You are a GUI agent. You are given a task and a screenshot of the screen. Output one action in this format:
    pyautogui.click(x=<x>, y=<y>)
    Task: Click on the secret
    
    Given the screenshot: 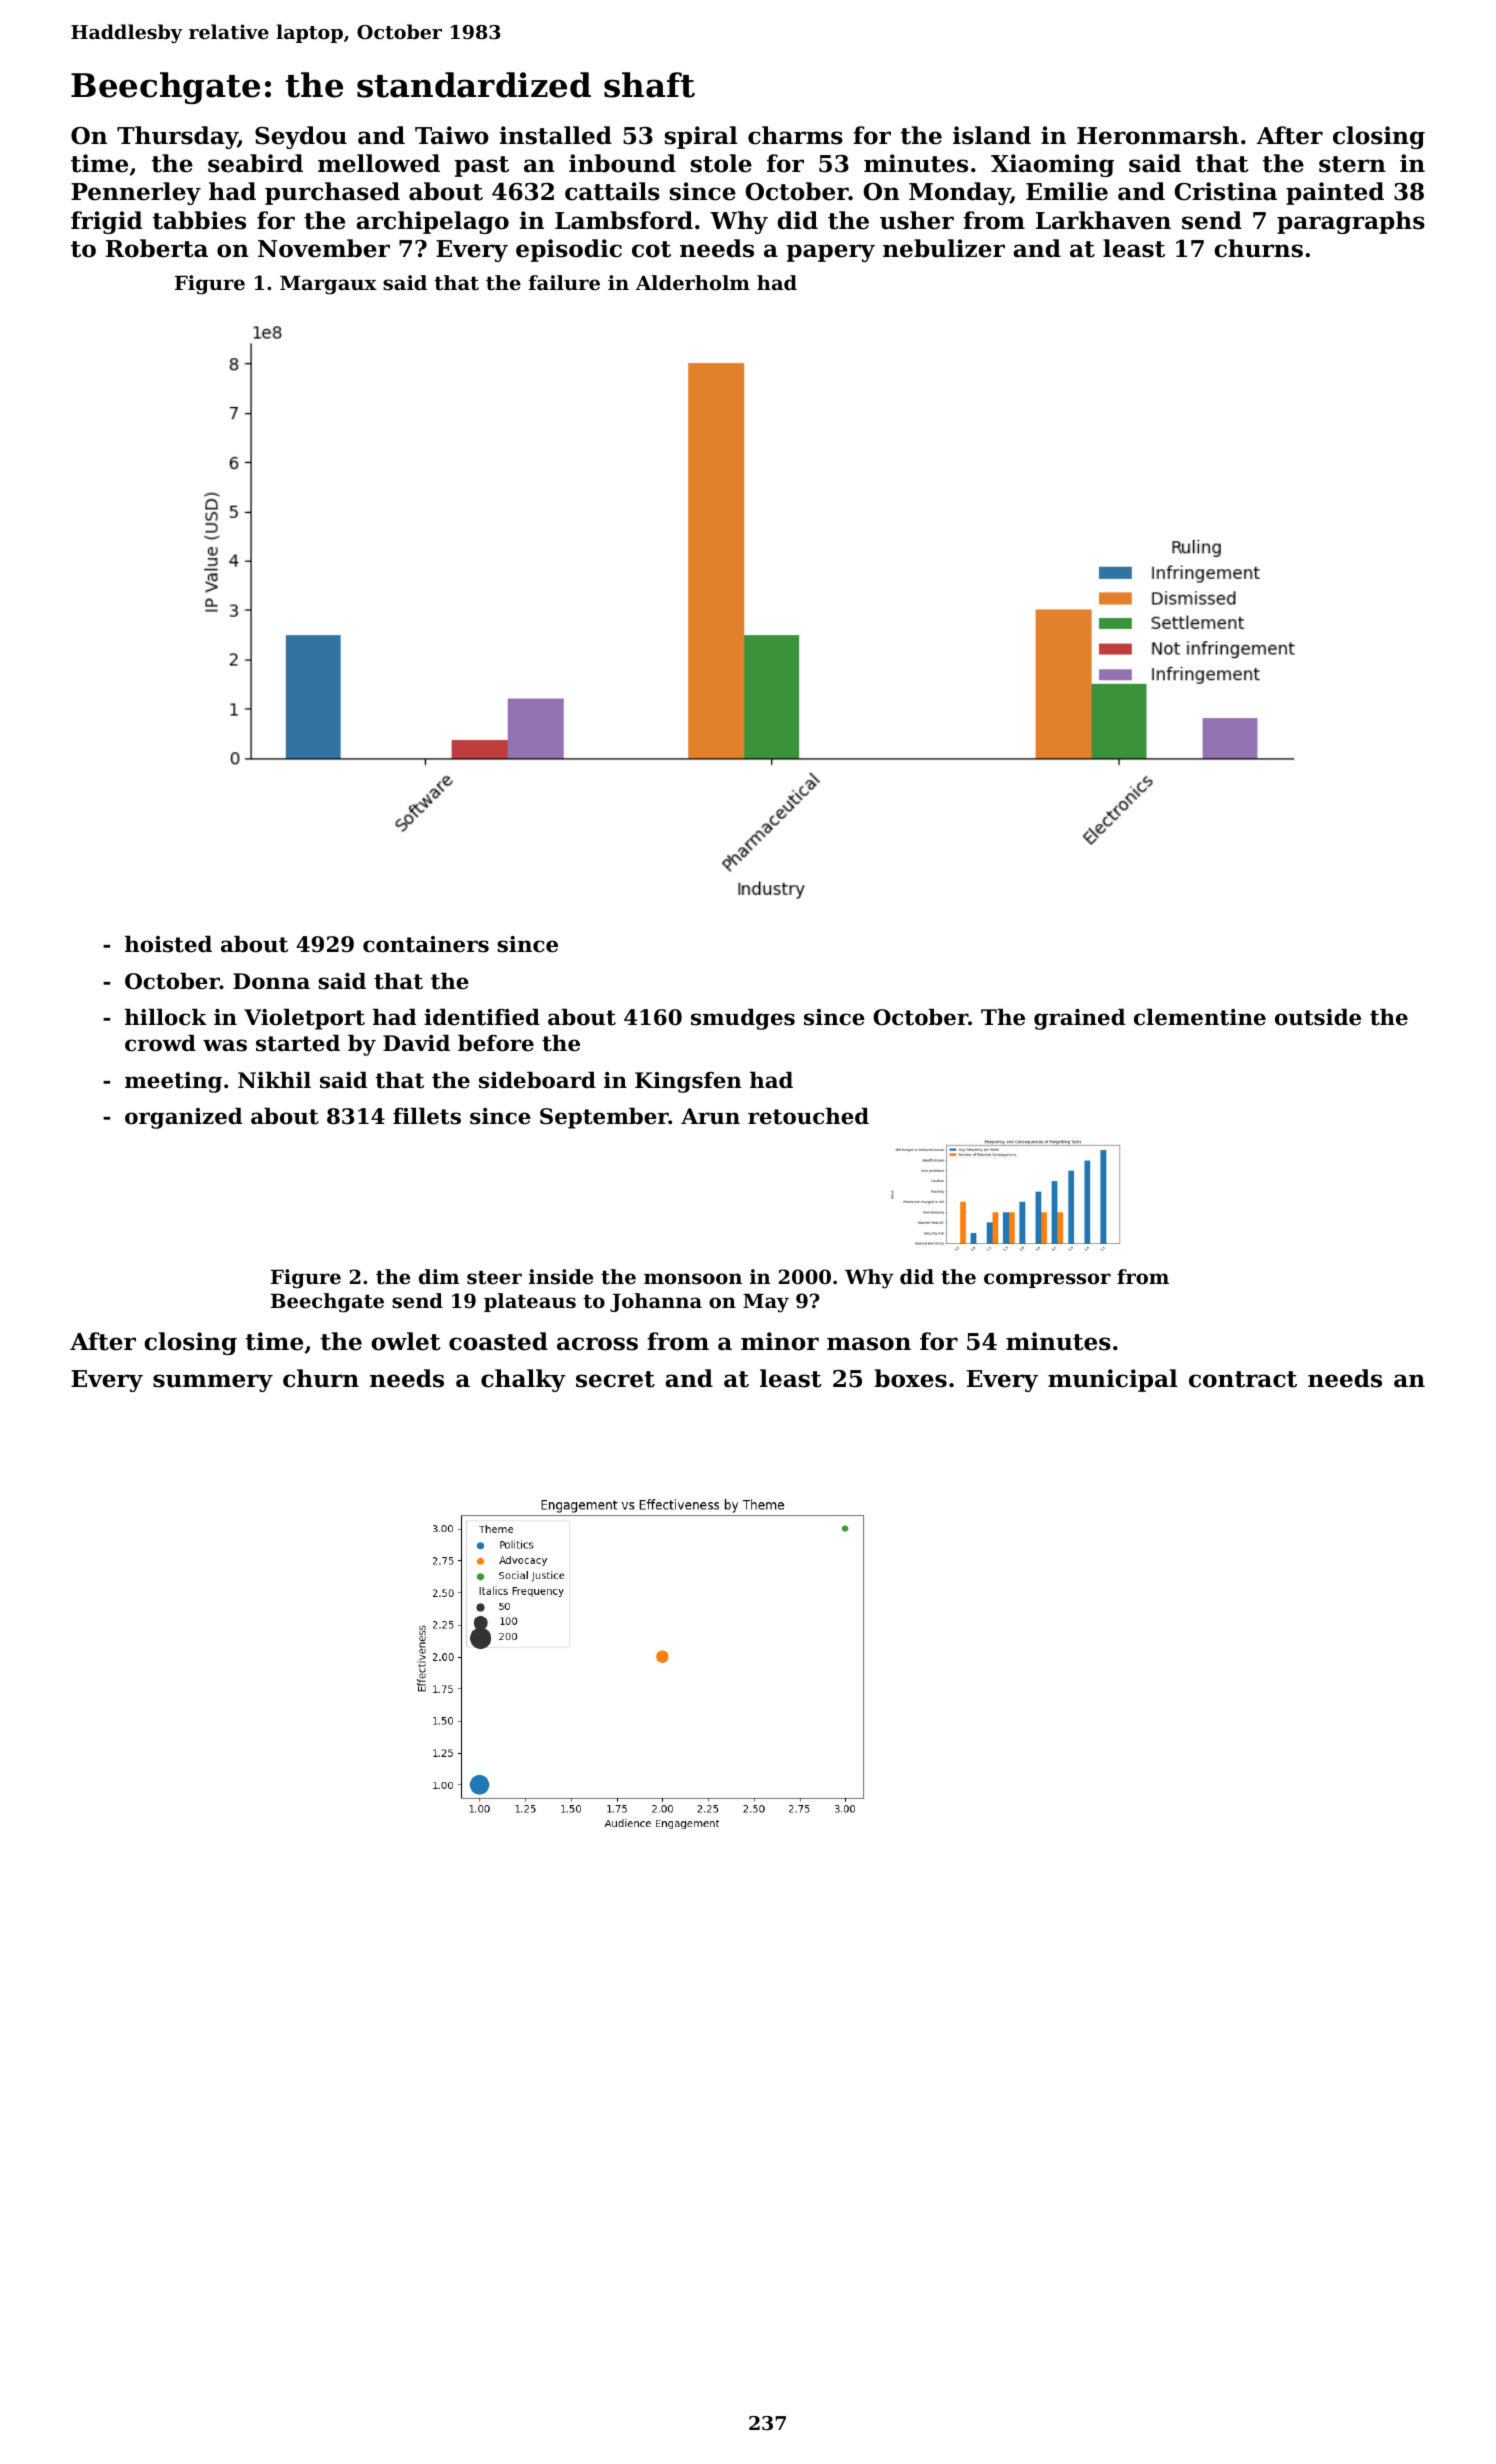 What is the action you would take?
    pyautogui.click(x=615, y=1379)
